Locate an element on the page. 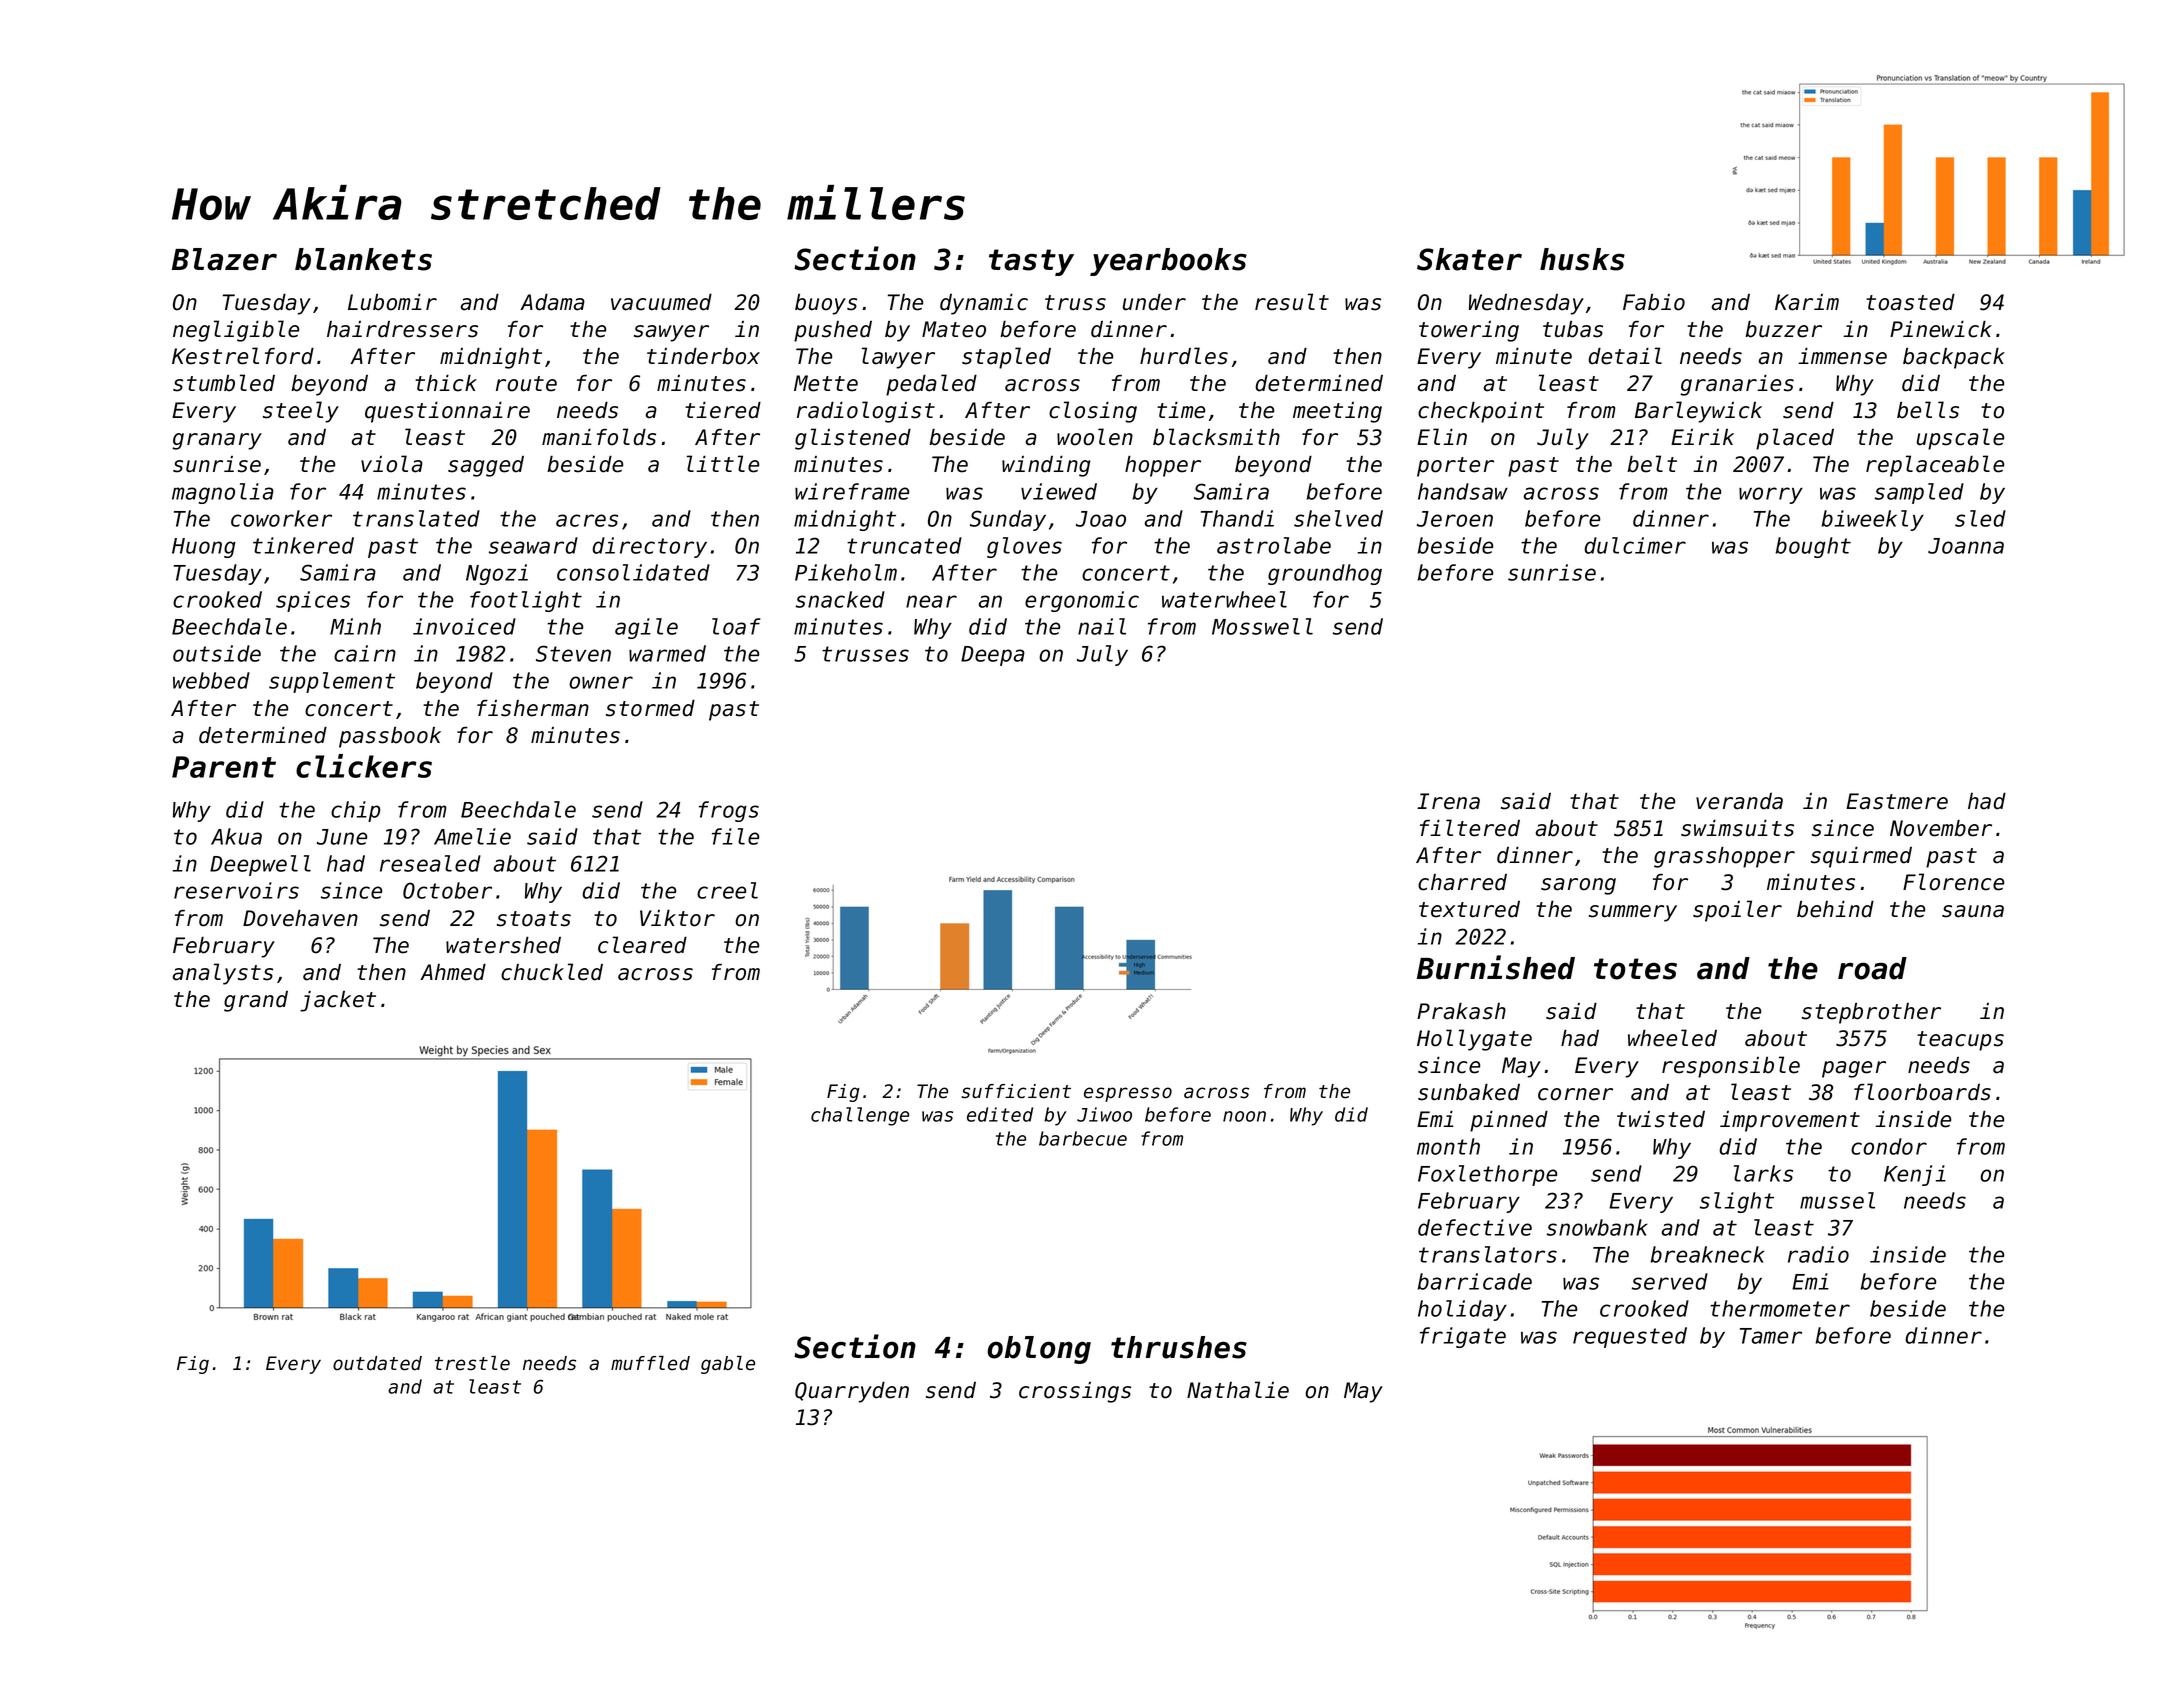 The image size is (2178, 1683). Kestrelford is located at coordinates (243, 356).
